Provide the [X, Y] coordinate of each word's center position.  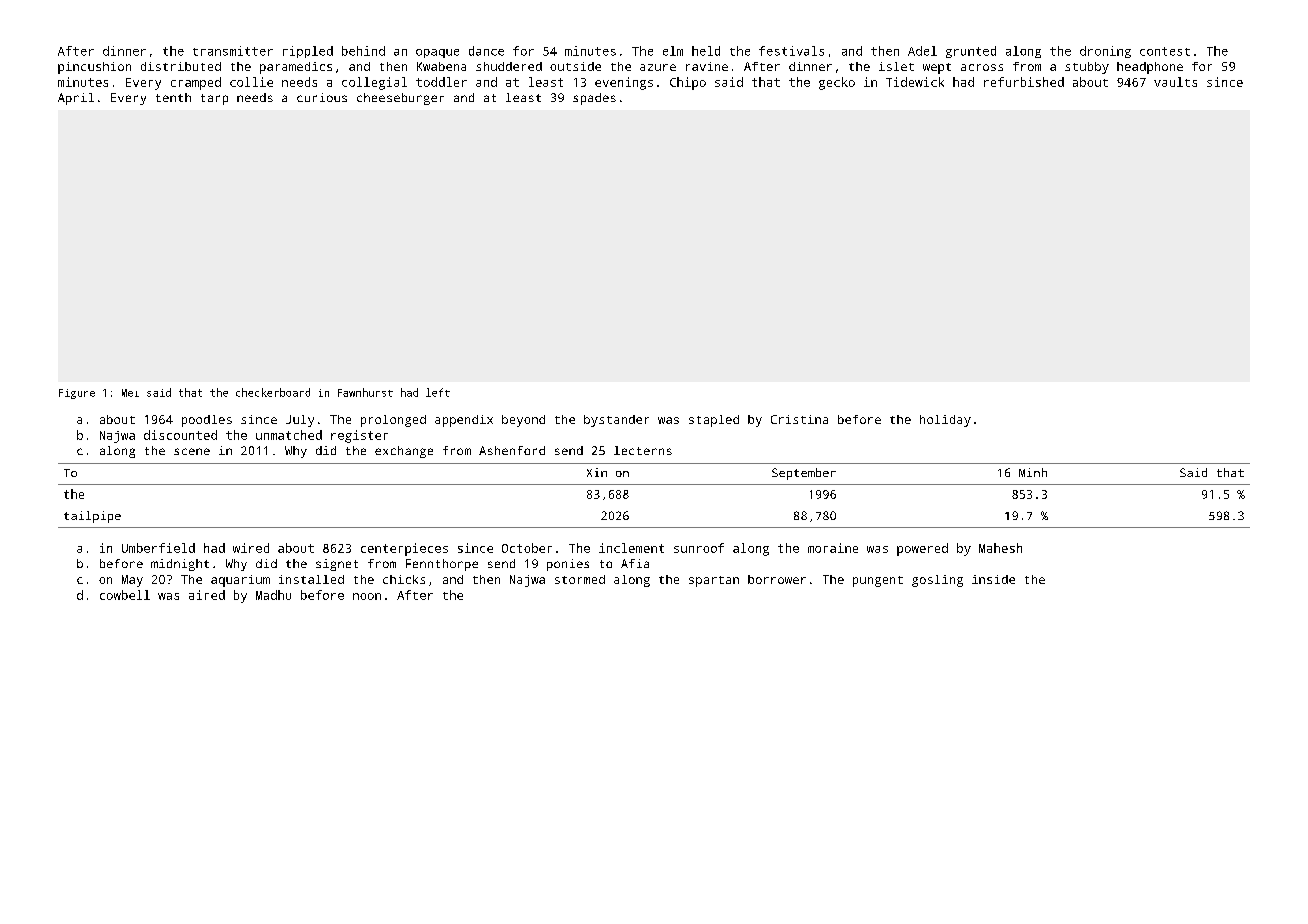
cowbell [125, 595]
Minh [1033, 472]
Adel [922, 51]
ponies [568, 565]
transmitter [233, 51]
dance [486, 51]
